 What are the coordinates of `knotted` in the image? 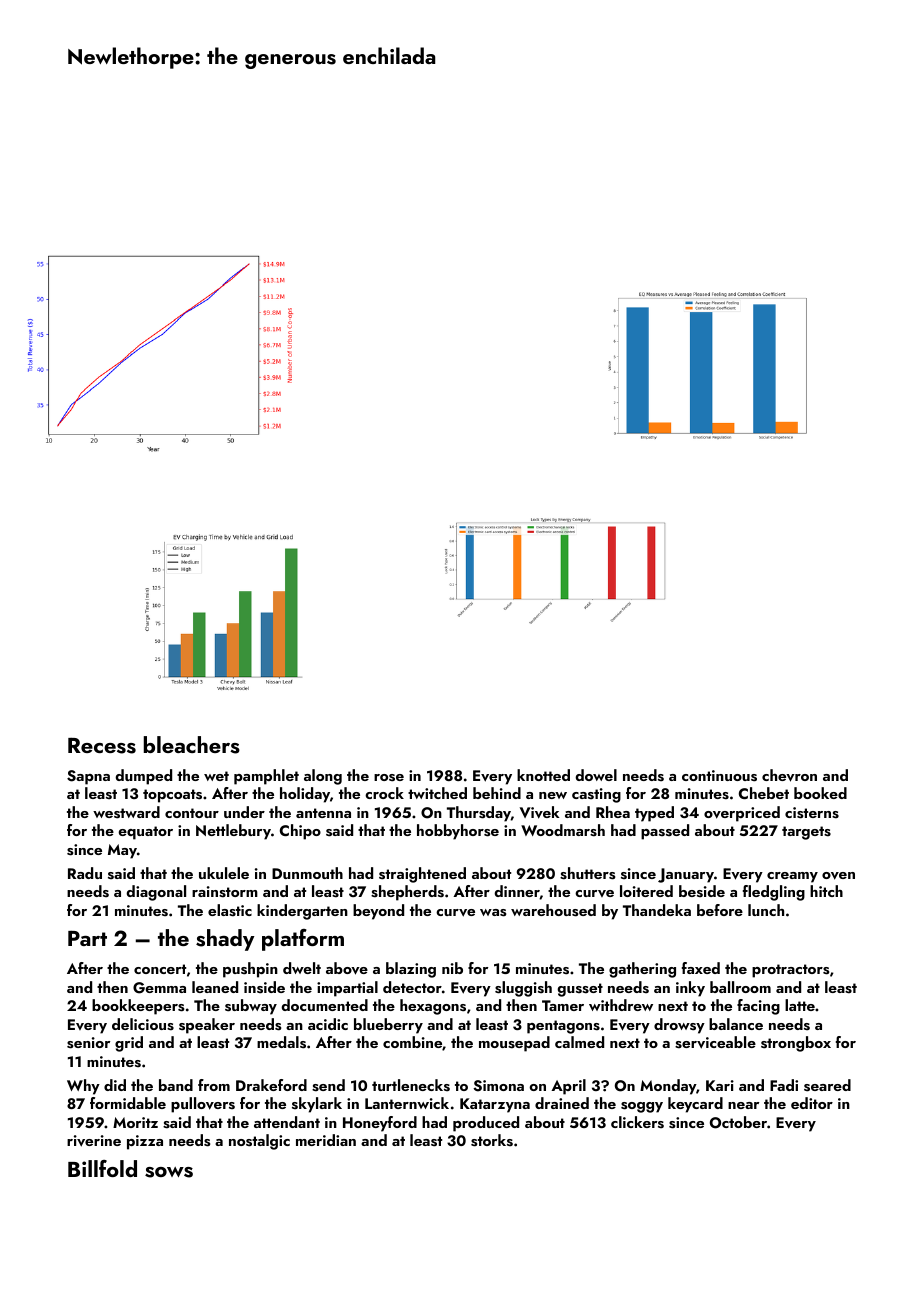 It's located at (543, 775).
